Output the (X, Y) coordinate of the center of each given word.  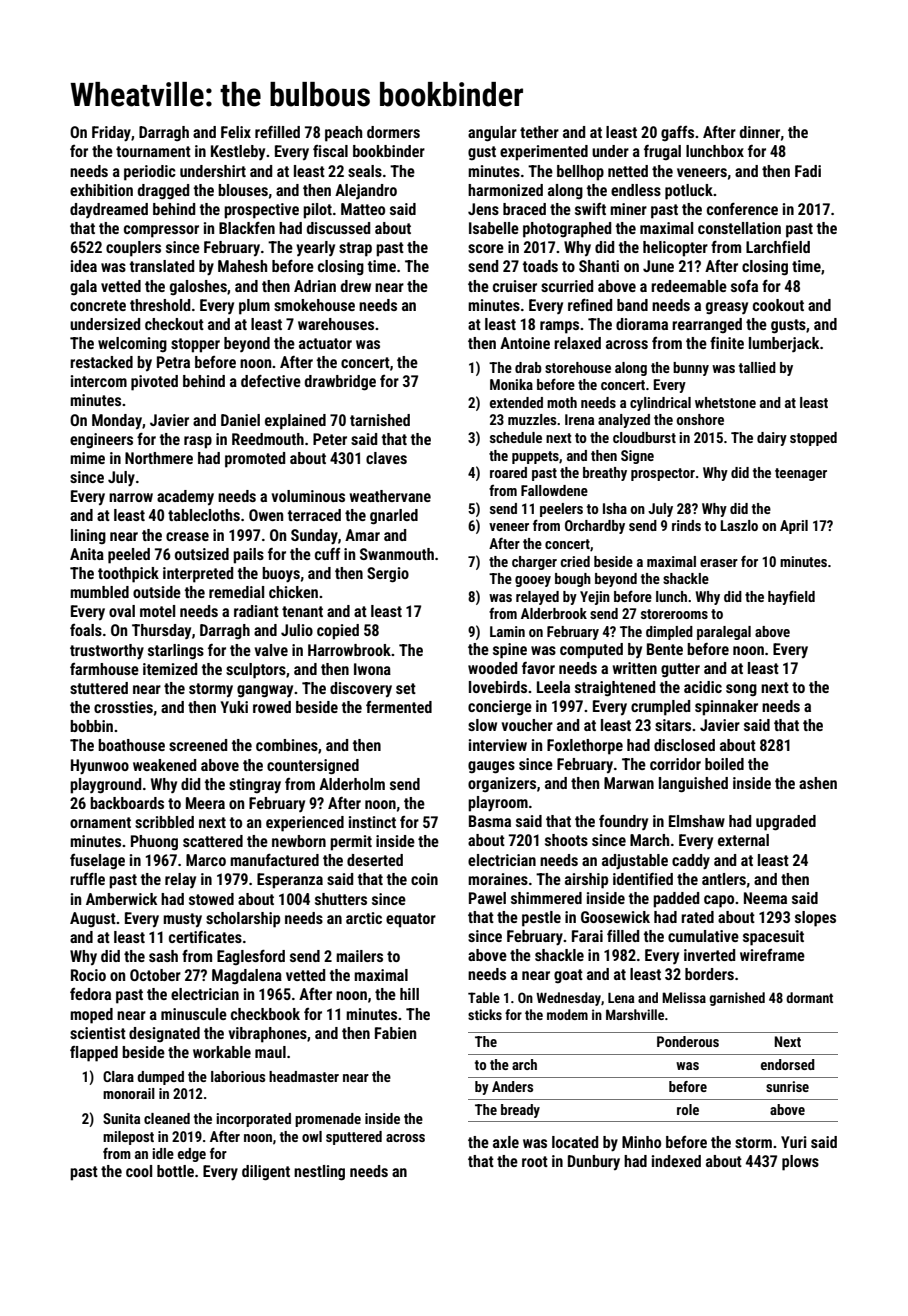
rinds (686, 525)
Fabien (395, 1033)
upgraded (786, 823)
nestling (319, 1173)
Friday (111, 134)
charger (534, 563)
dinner (760, 132)
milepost (128, 1138)
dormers (393, 132)
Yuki (234, 707)
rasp (198, 442)
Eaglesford (251, 957)
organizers (502, 785)
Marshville (635, 1014)
